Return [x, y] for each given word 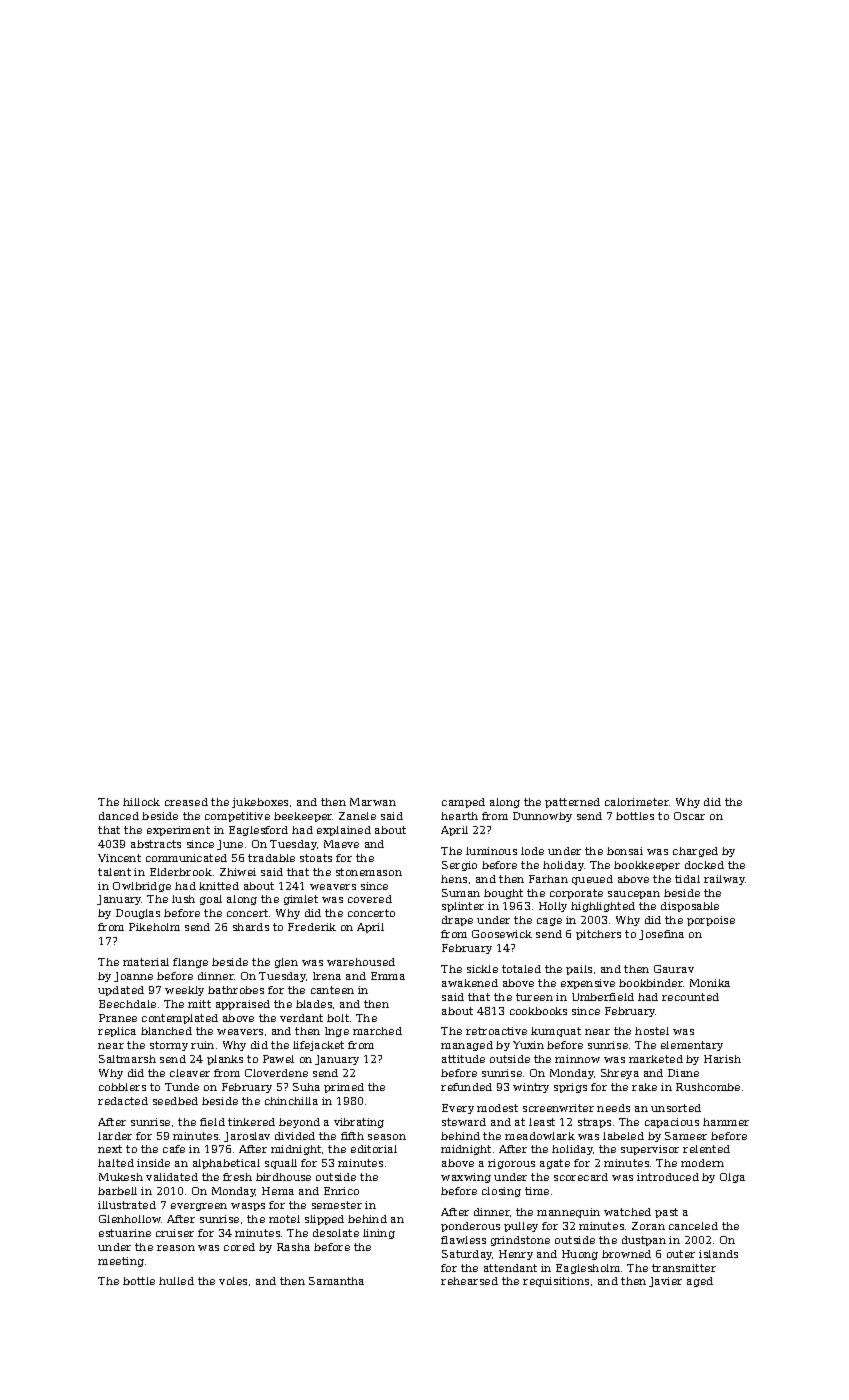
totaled [521, 969]
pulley [521, 1227]
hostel [652, 1031]
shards [251, 927]
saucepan [634, 895]
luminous [491, 851]
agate [555, 1164]
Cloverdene [276, 1073]
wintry [531, 1088]
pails [579, 970]
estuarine [125, 1233]
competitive [237, 817]
